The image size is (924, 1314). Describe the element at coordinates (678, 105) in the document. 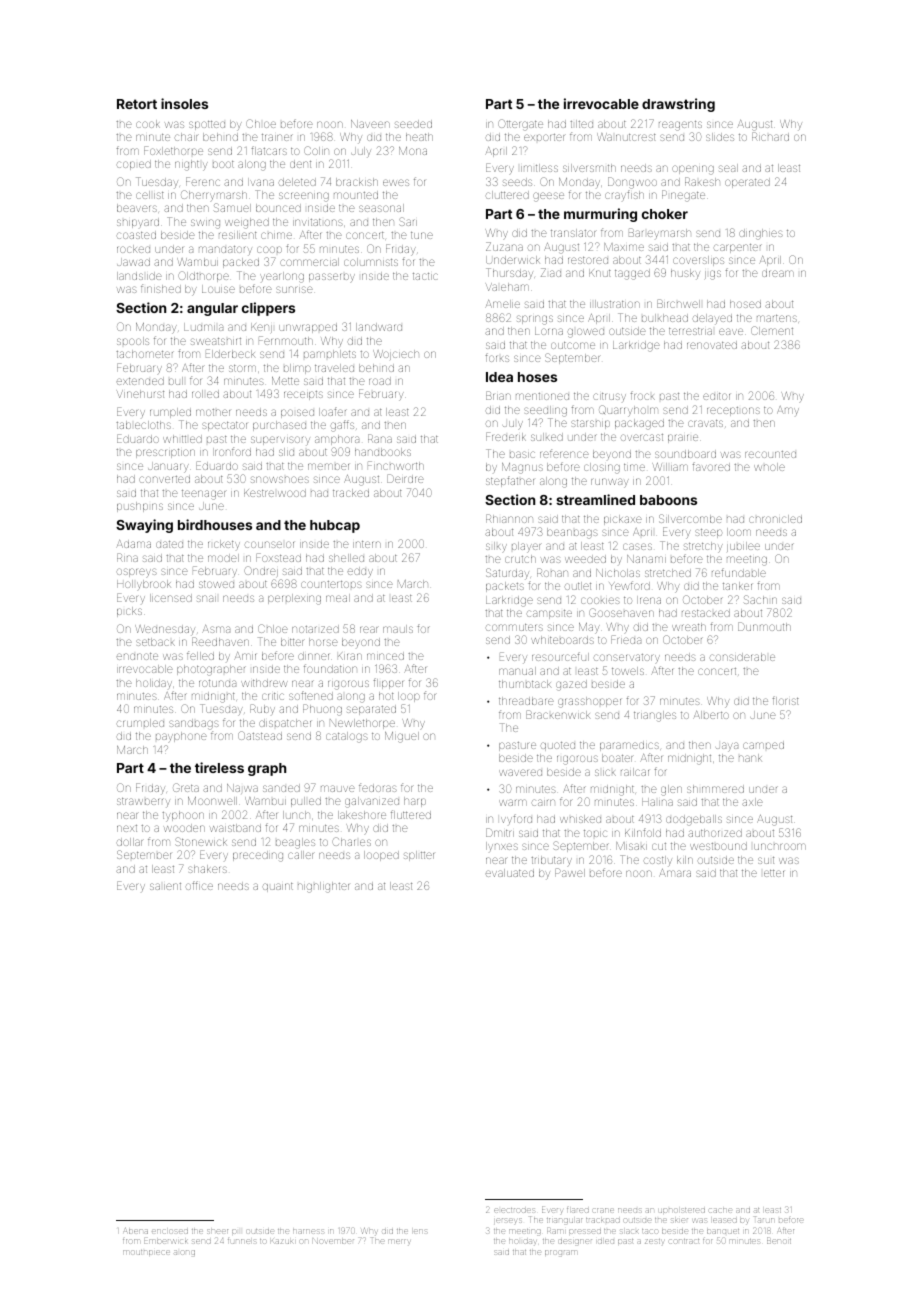

I see `drawstring` at that location.
